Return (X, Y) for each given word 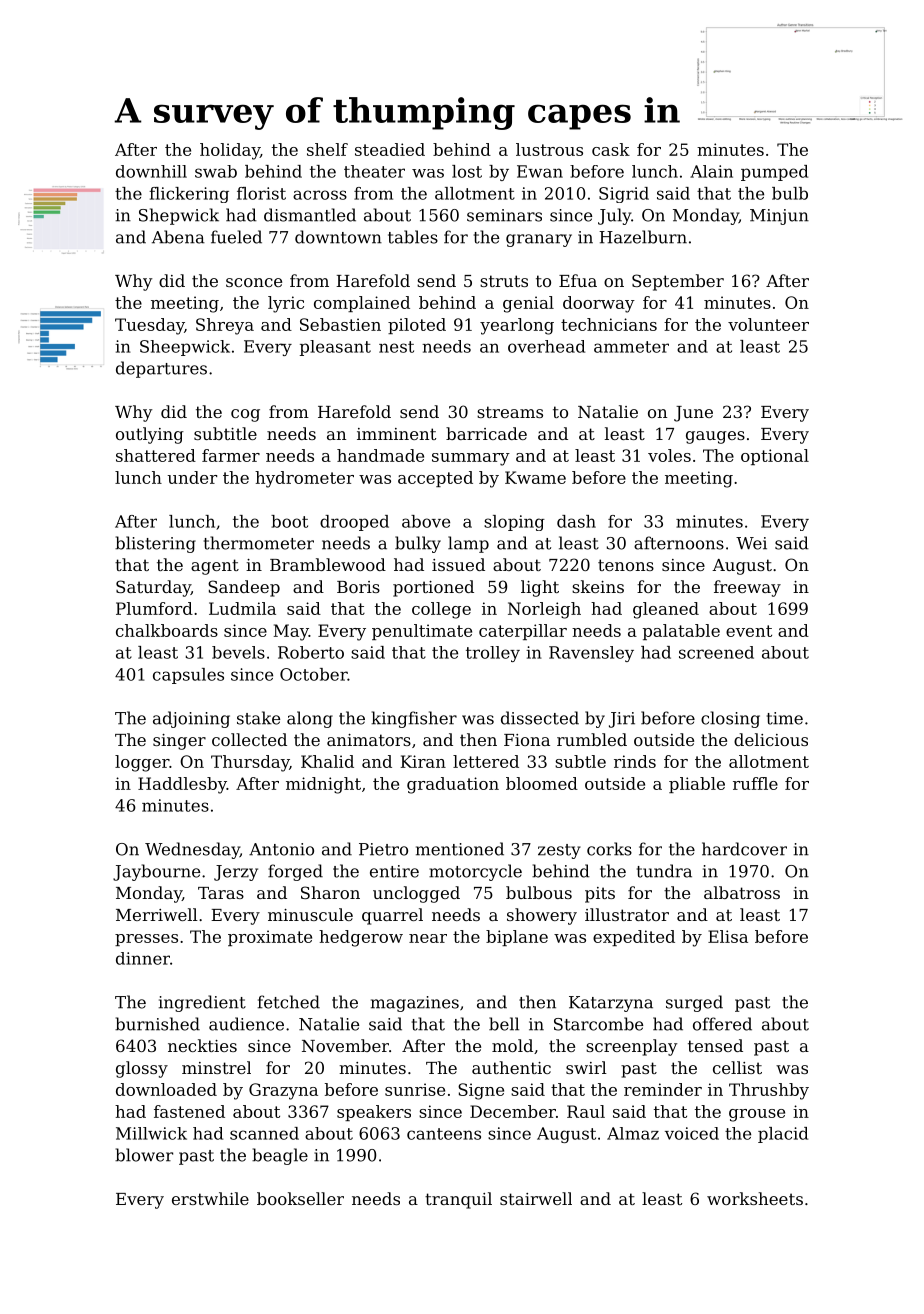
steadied (390, 149)
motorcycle (475, 872)
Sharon (330, 892)
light (540, 588)
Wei (751, 543)
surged (694, 1003)
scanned (264, 1133)
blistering (155, 544)
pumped (774, 173)
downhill (151, 171)
